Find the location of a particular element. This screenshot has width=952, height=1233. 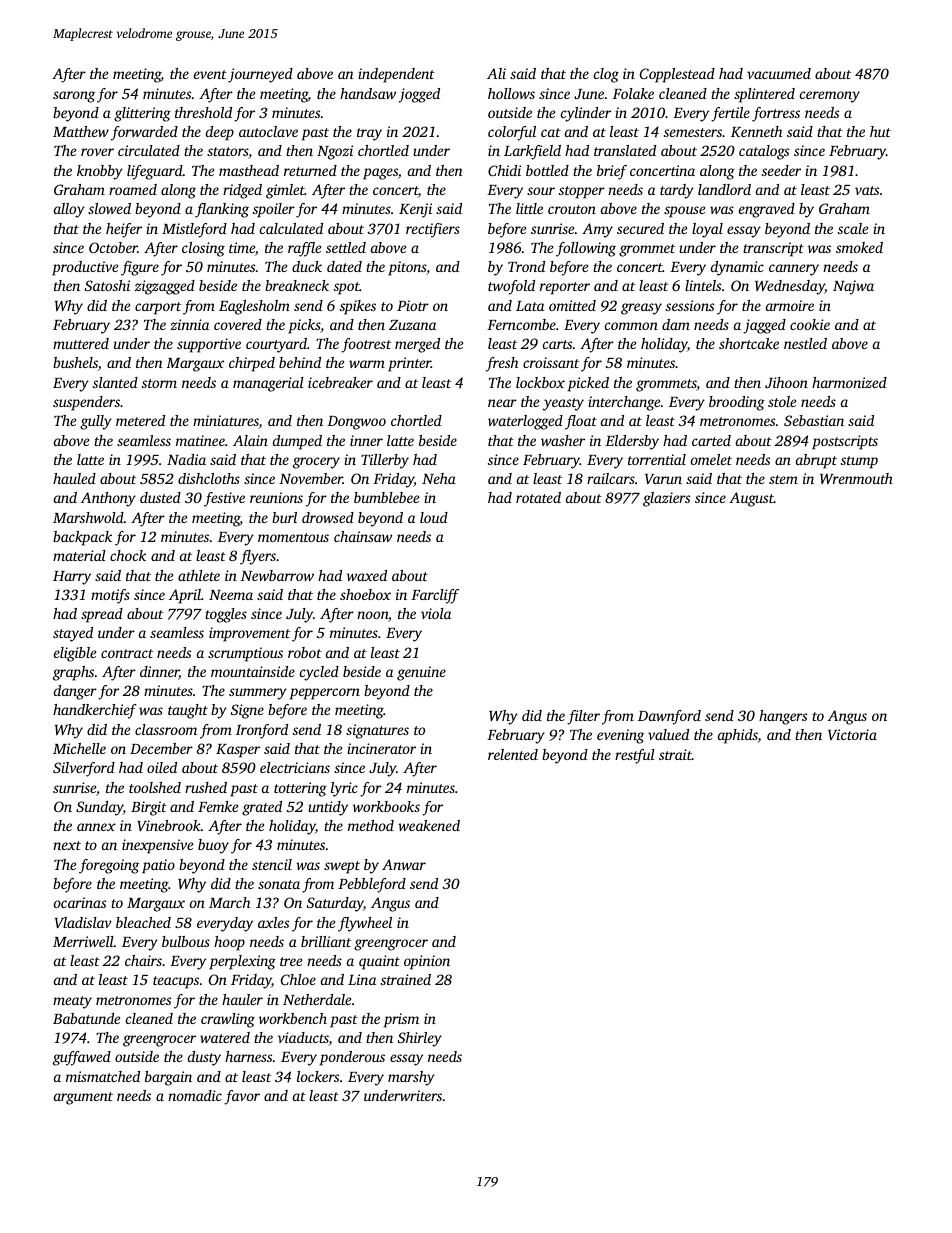

sarong is located at coordinates (74, 97).
